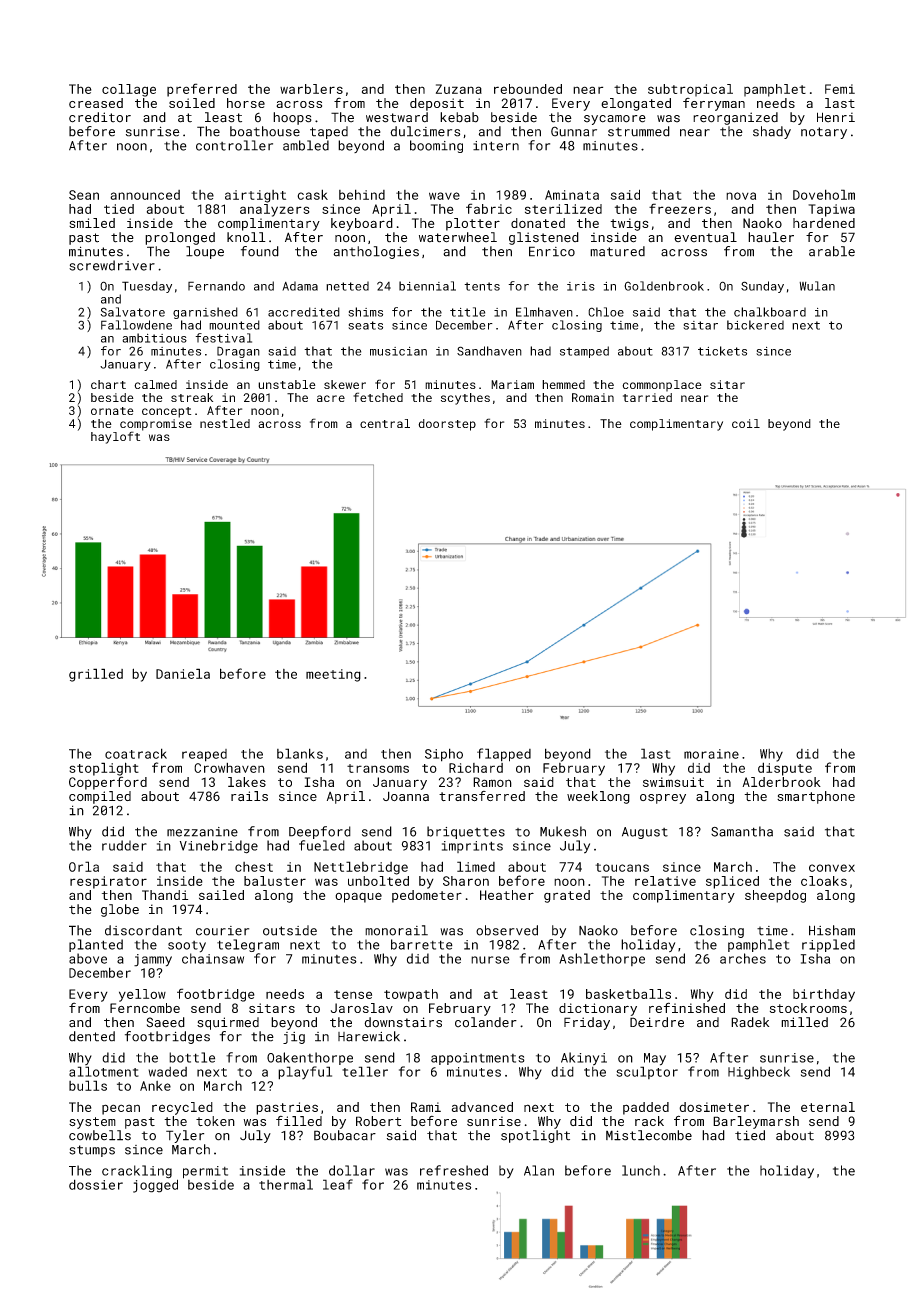 Image resolution: width=924 pixels, height=1308 pixels. Describe the element at coordinates (112, 411) in the image. I see `ornate` at that location.
